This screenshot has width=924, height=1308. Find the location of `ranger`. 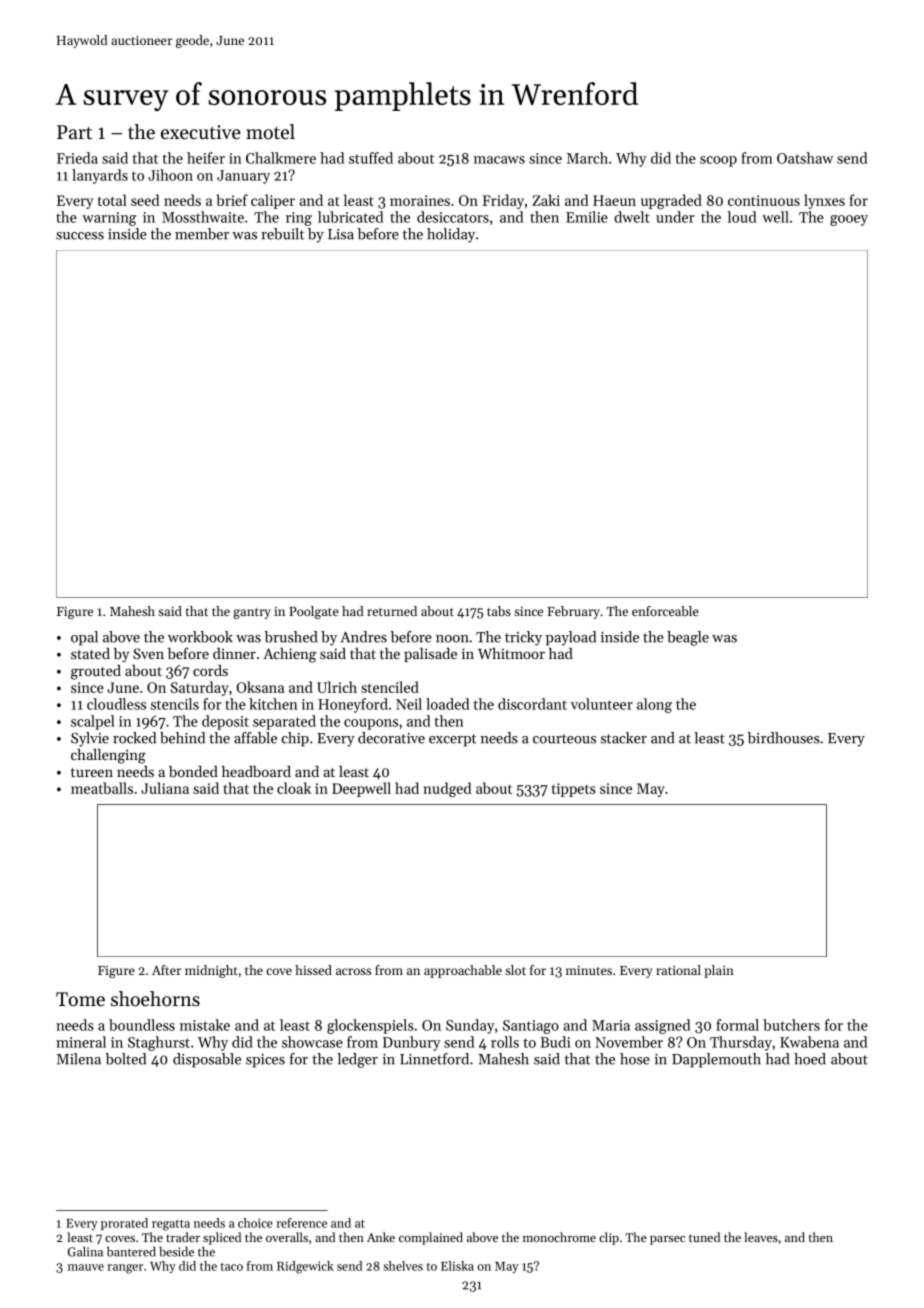

ranger is located at coordinates (125, 1269).
